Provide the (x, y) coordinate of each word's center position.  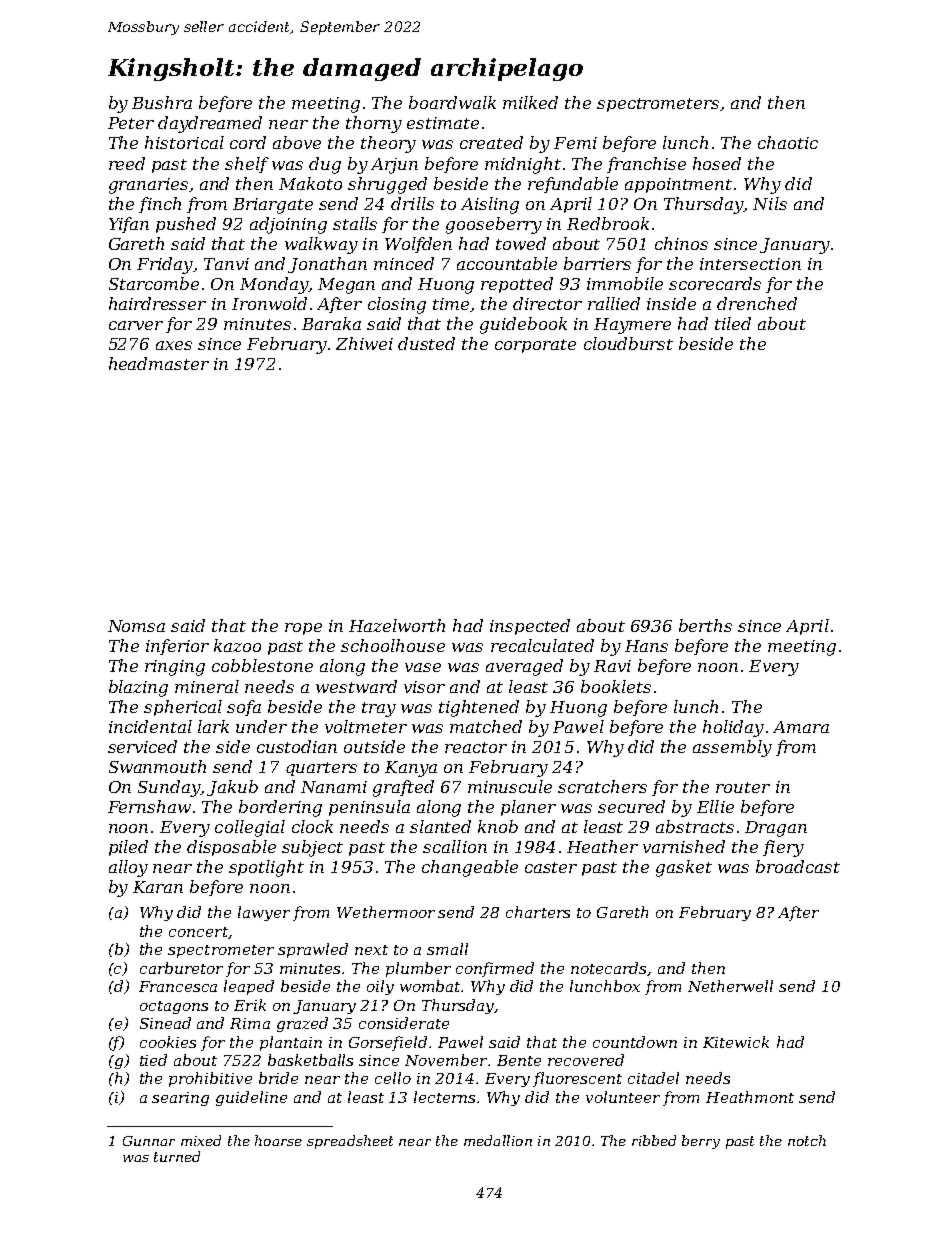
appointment (678, 185)
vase (423, 667)
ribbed (654, 1140)
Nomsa (136, 626)
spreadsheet (350, 1142)
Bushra (162, 102)
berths (705, 625)
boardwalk (452, 102)
